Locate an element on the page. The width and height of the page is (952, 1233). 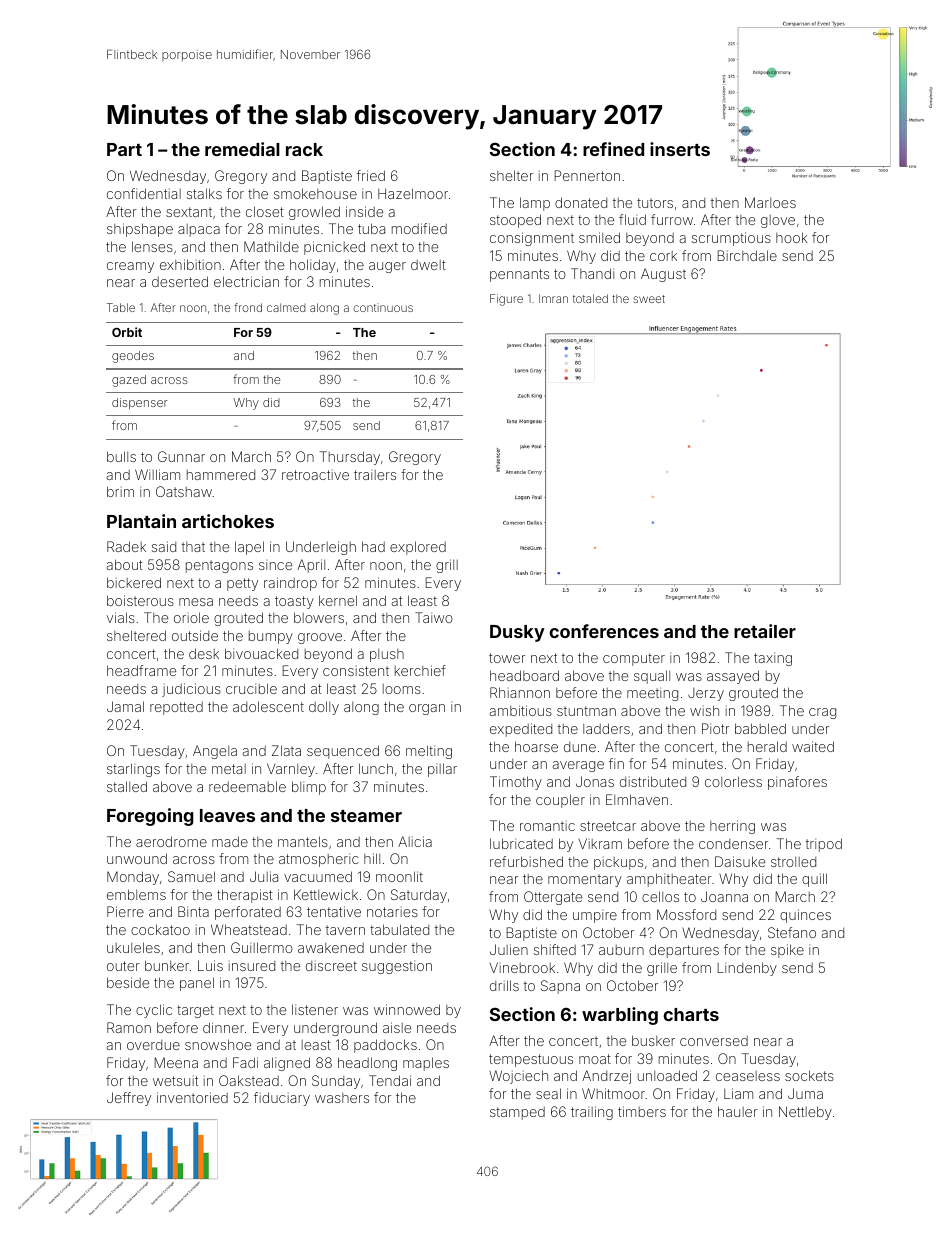
inserts is located at coordinates (680, 149).
